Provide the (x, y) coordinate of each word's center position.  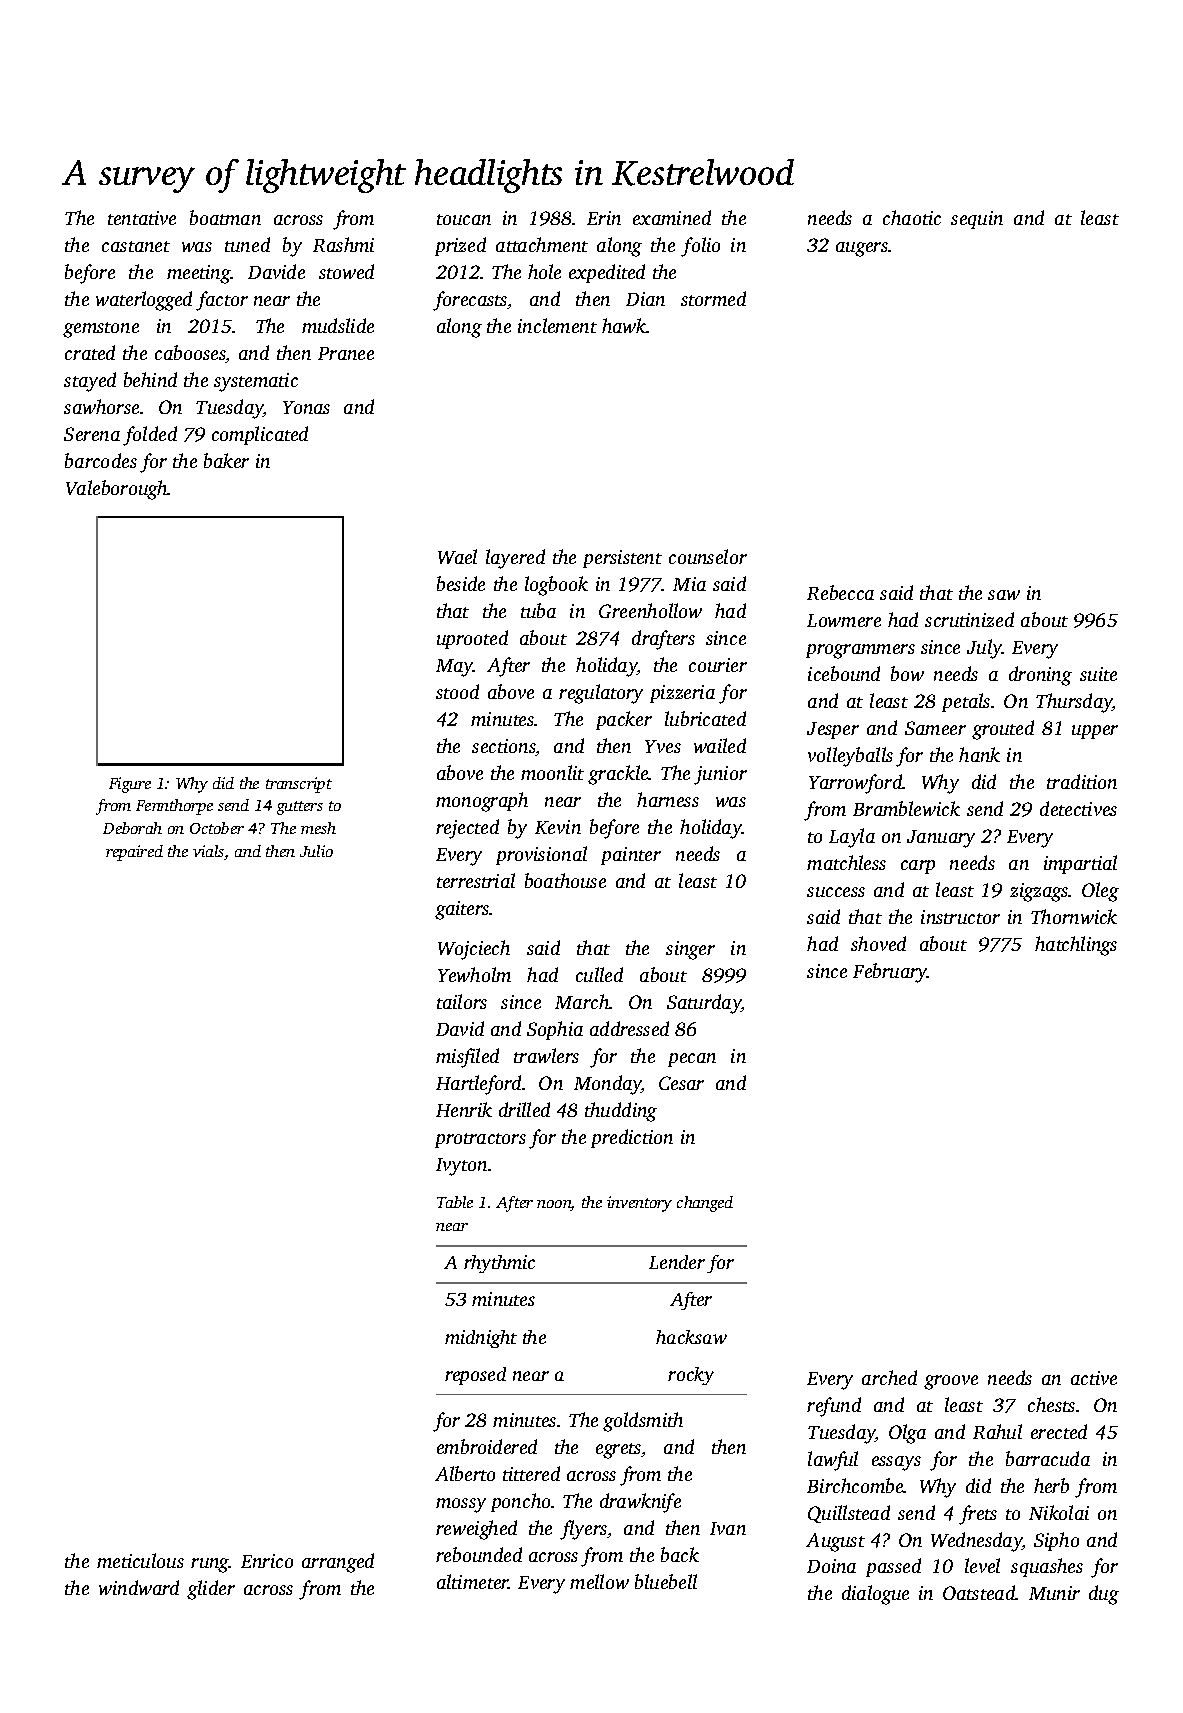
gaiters (462, 910)
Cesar (681, 1083)
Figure (130, 785)
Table (455, 1202)
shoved (878, 943)
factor (222, 301)
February (890, 973)
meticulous (140, 1560)
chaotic (912, 217)
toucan (464, 219)
